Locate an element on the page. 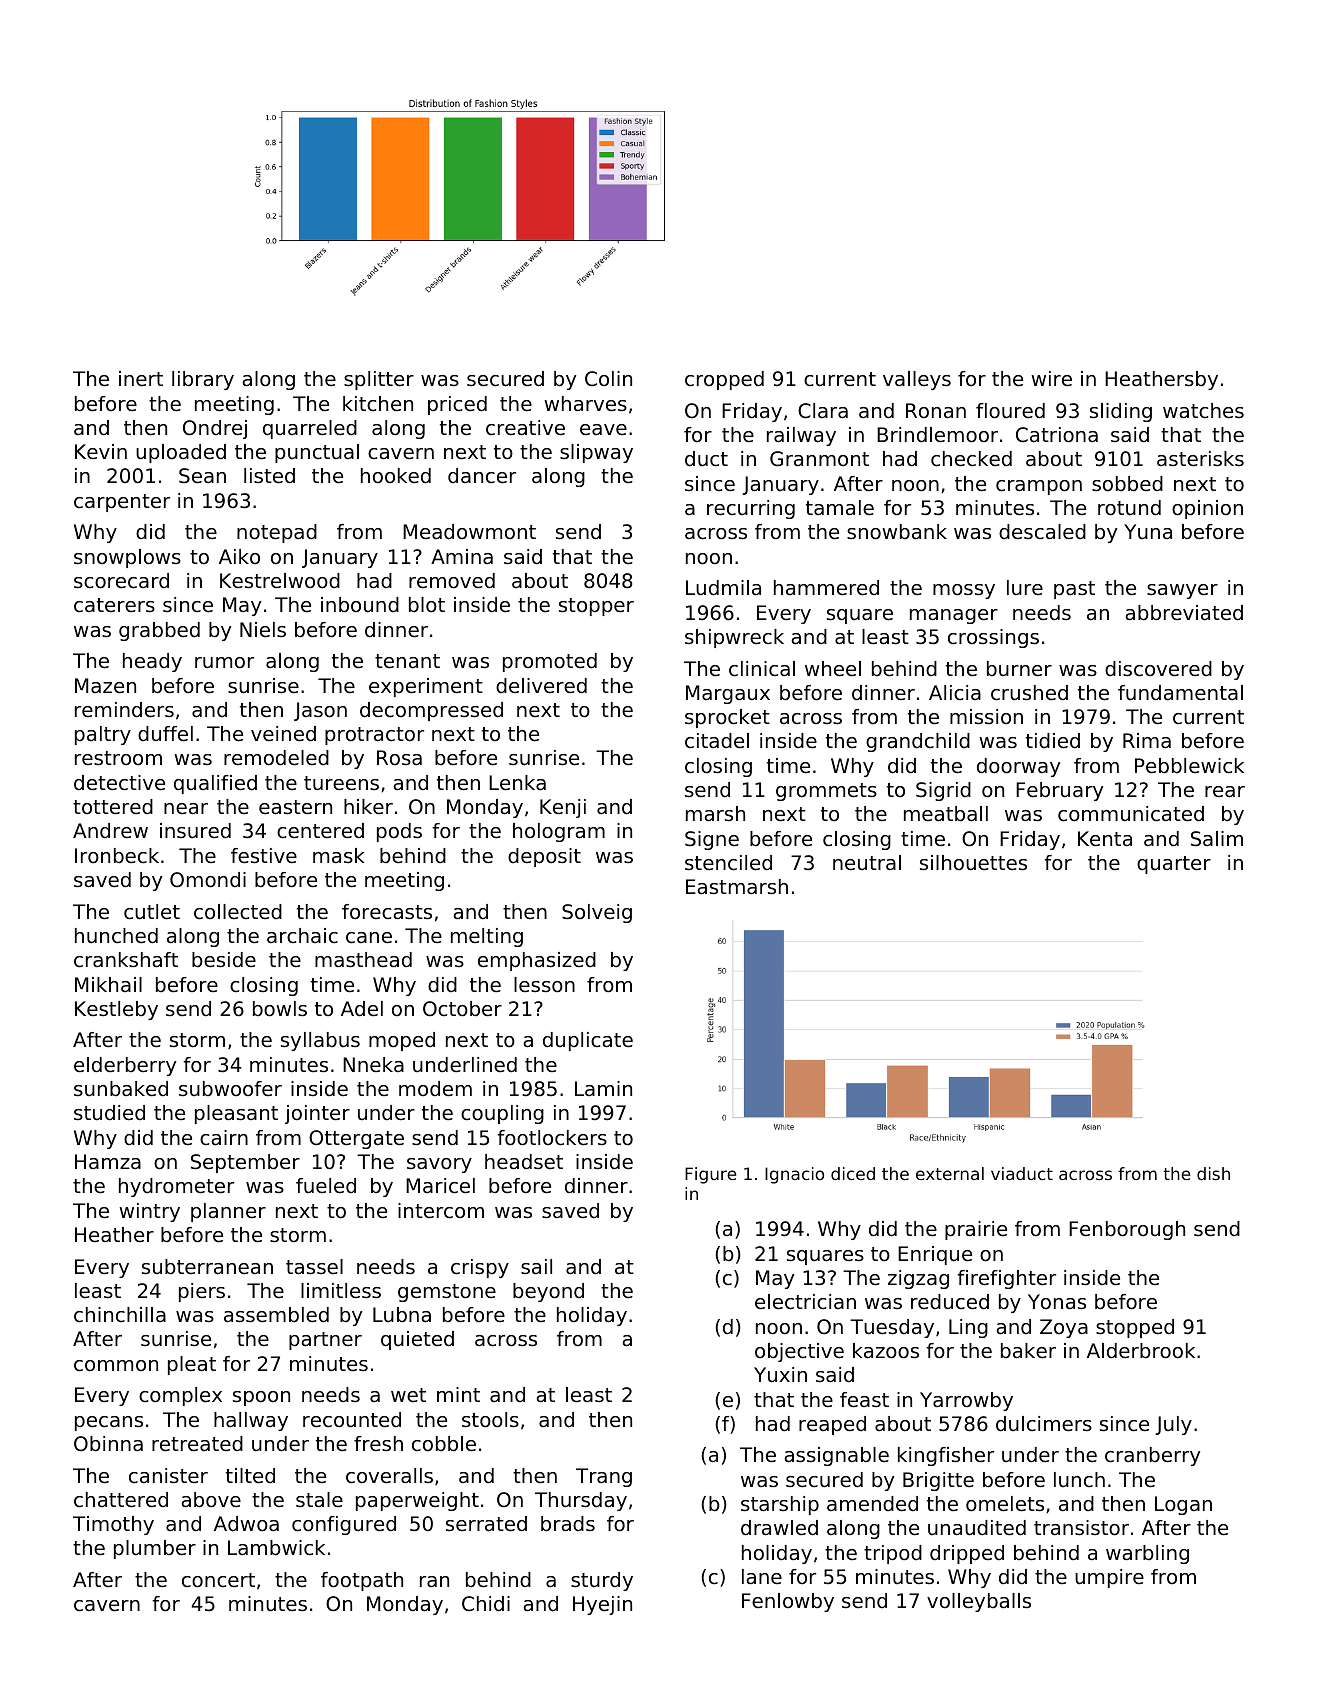 The image size is (1318, 1706). dancer is located at coordinates (482, 476).
